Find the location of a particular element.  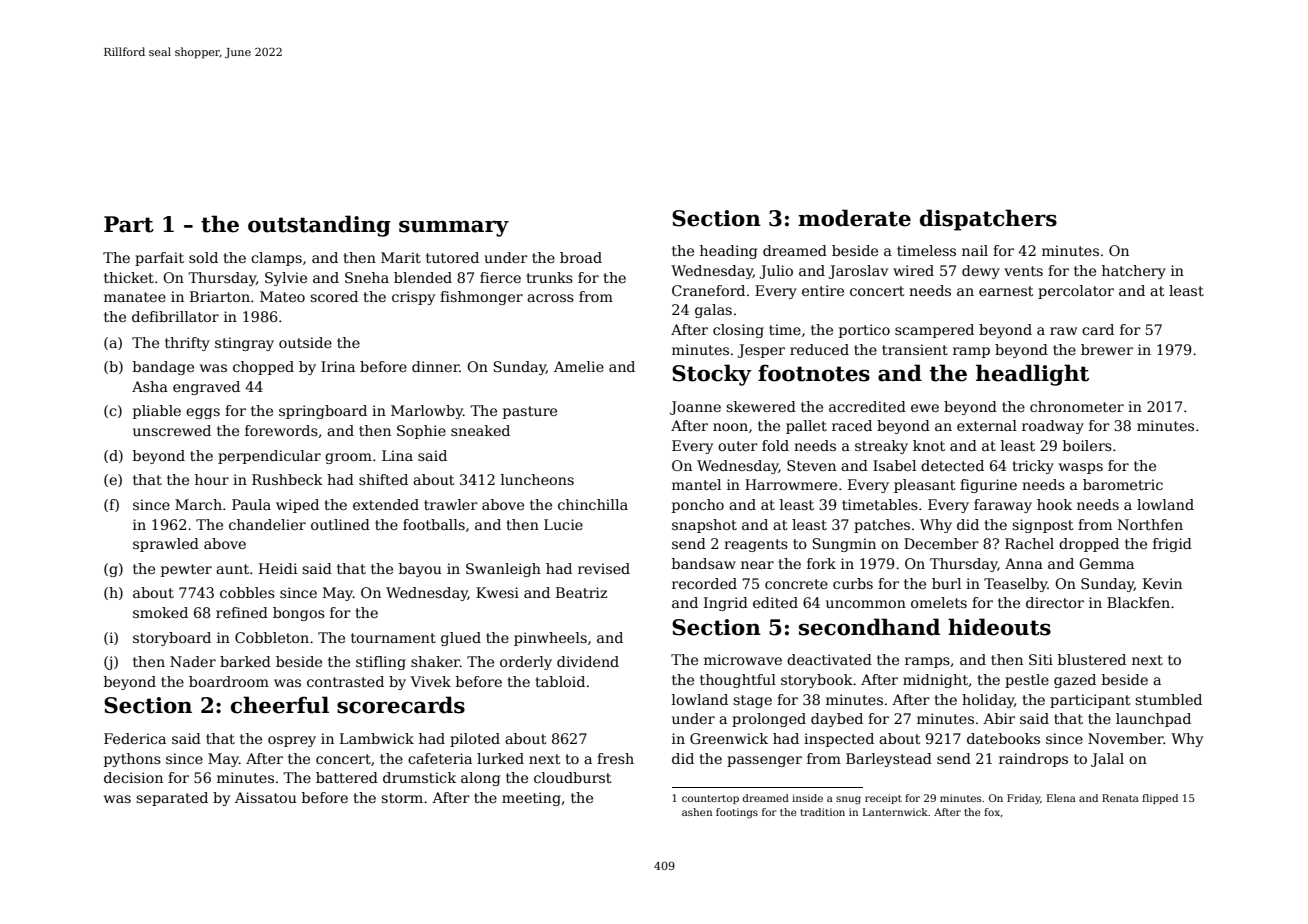

galas is located at coordinates (713, 311).
